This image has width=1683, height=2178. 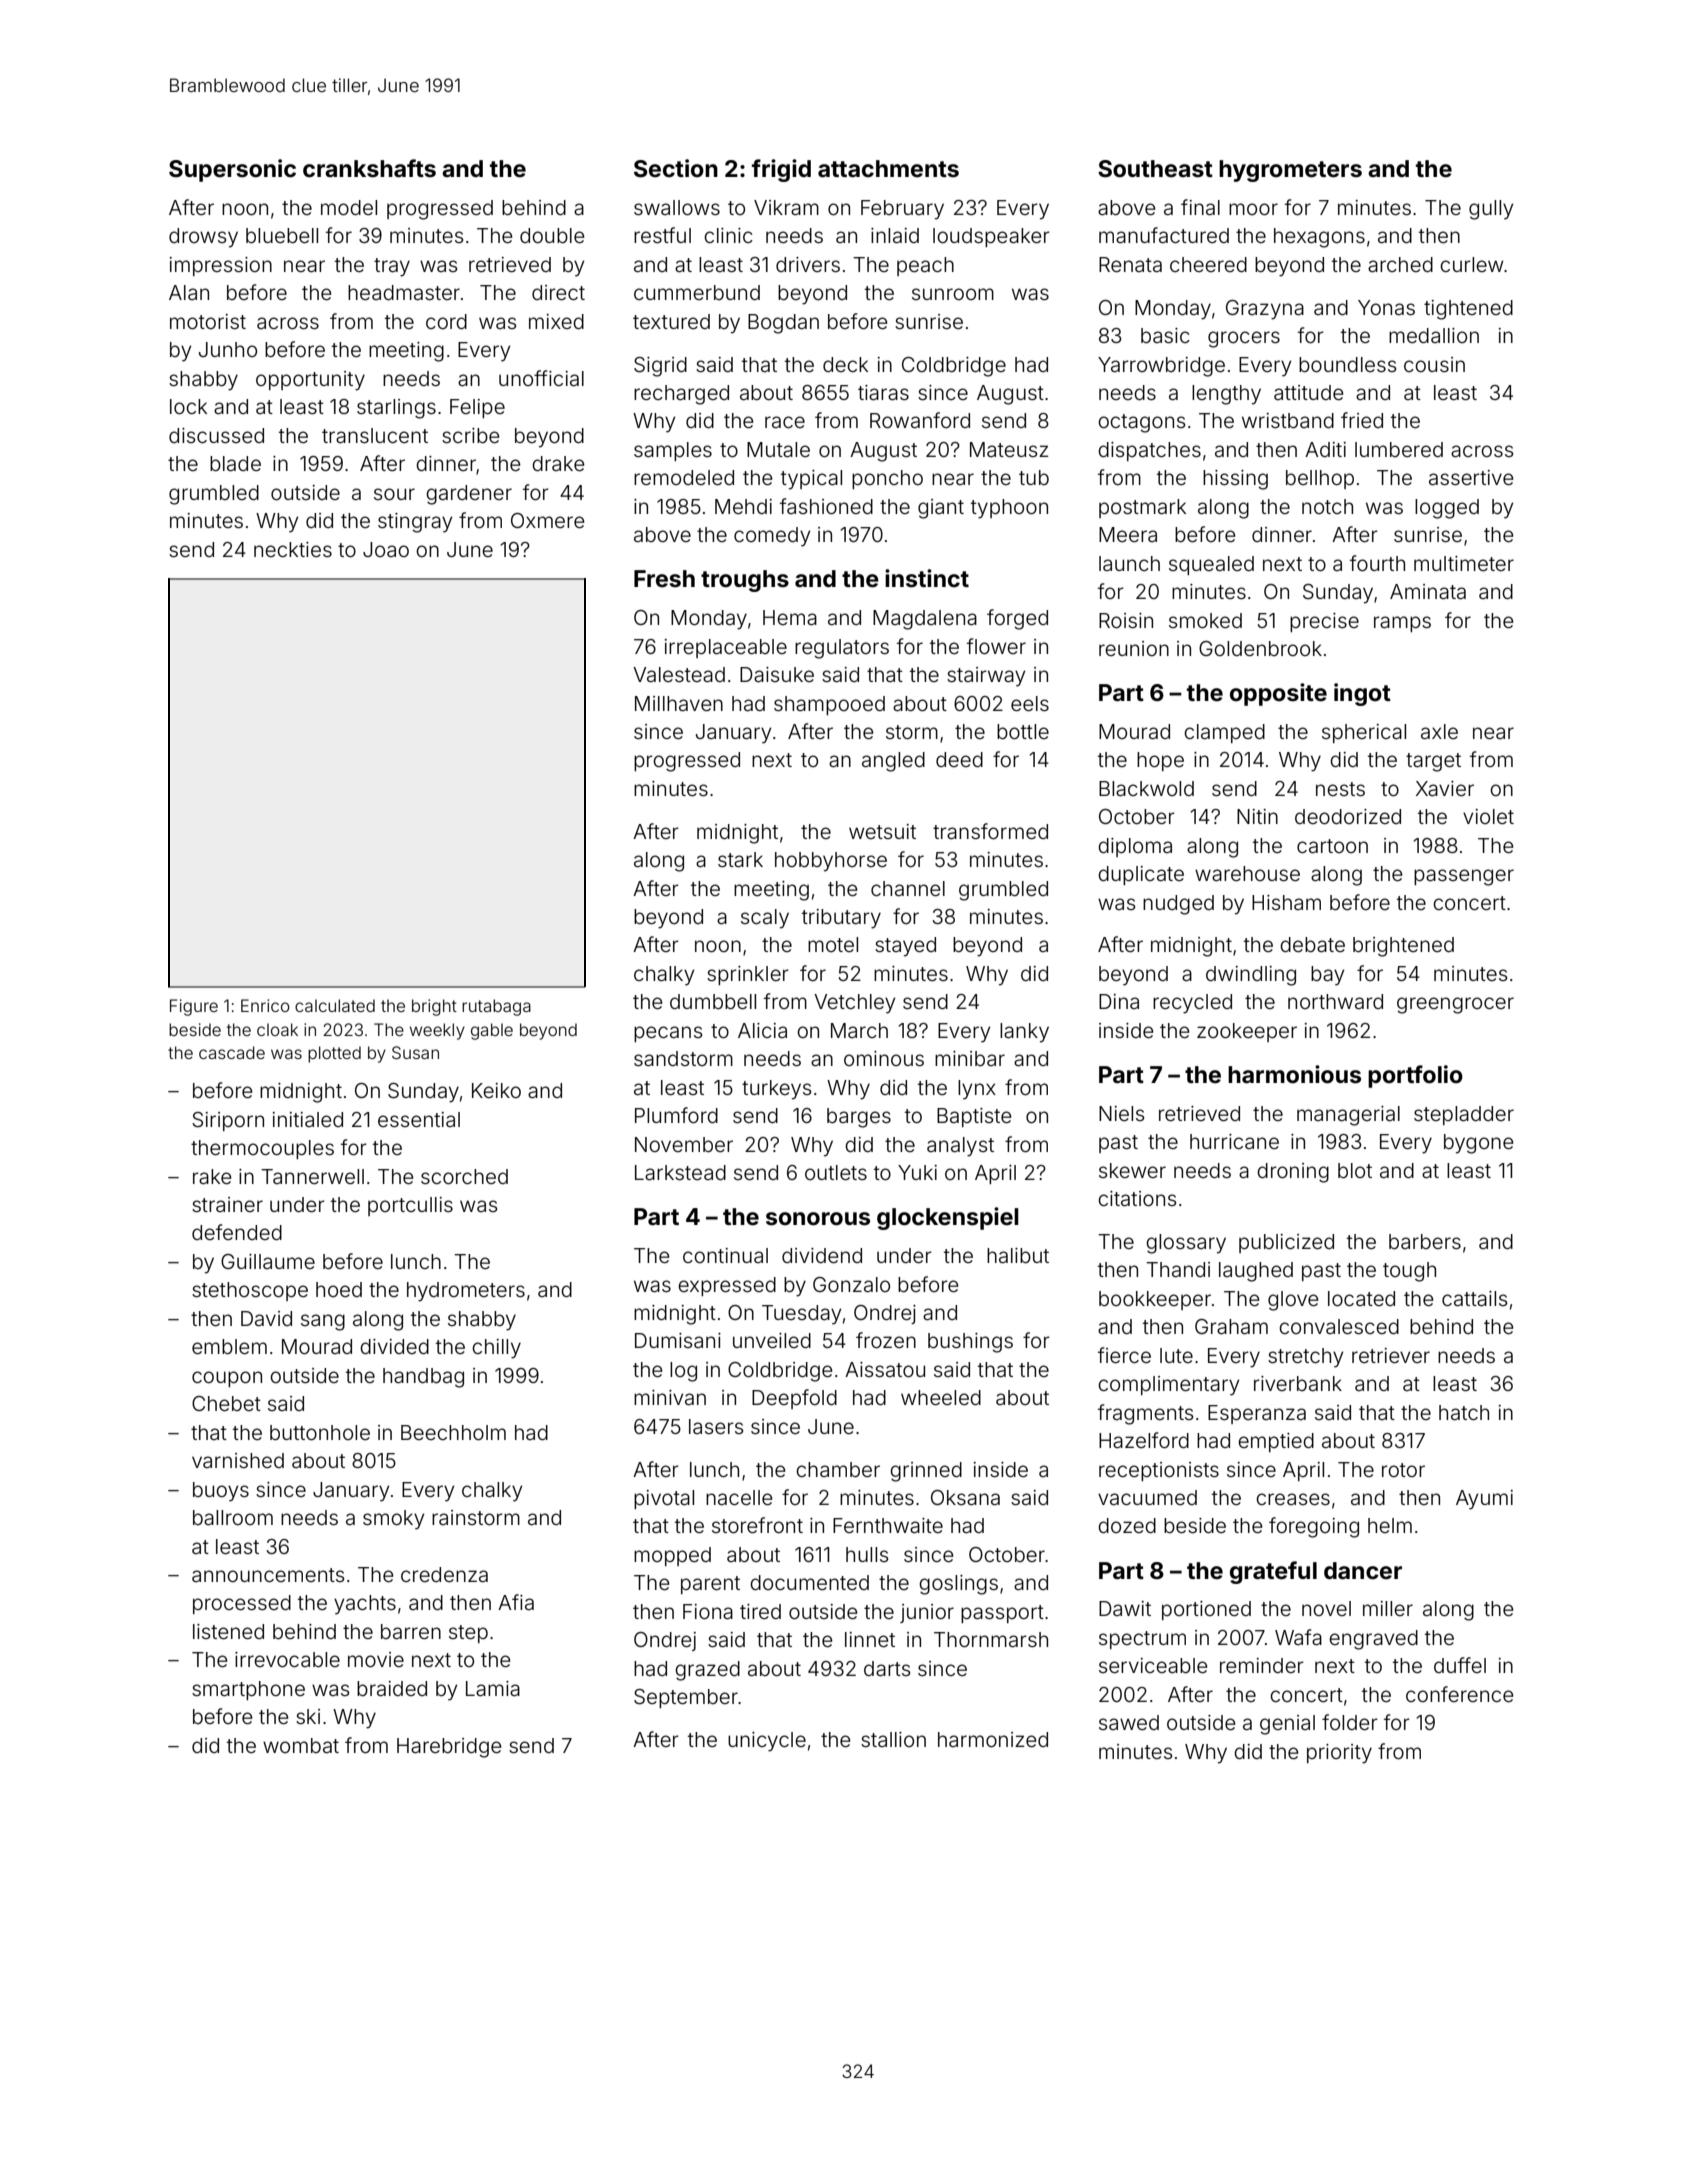 What do you see at coordinates (1434, 364) in the image?
I see `cousin` at bounding box center [1434, 364].
